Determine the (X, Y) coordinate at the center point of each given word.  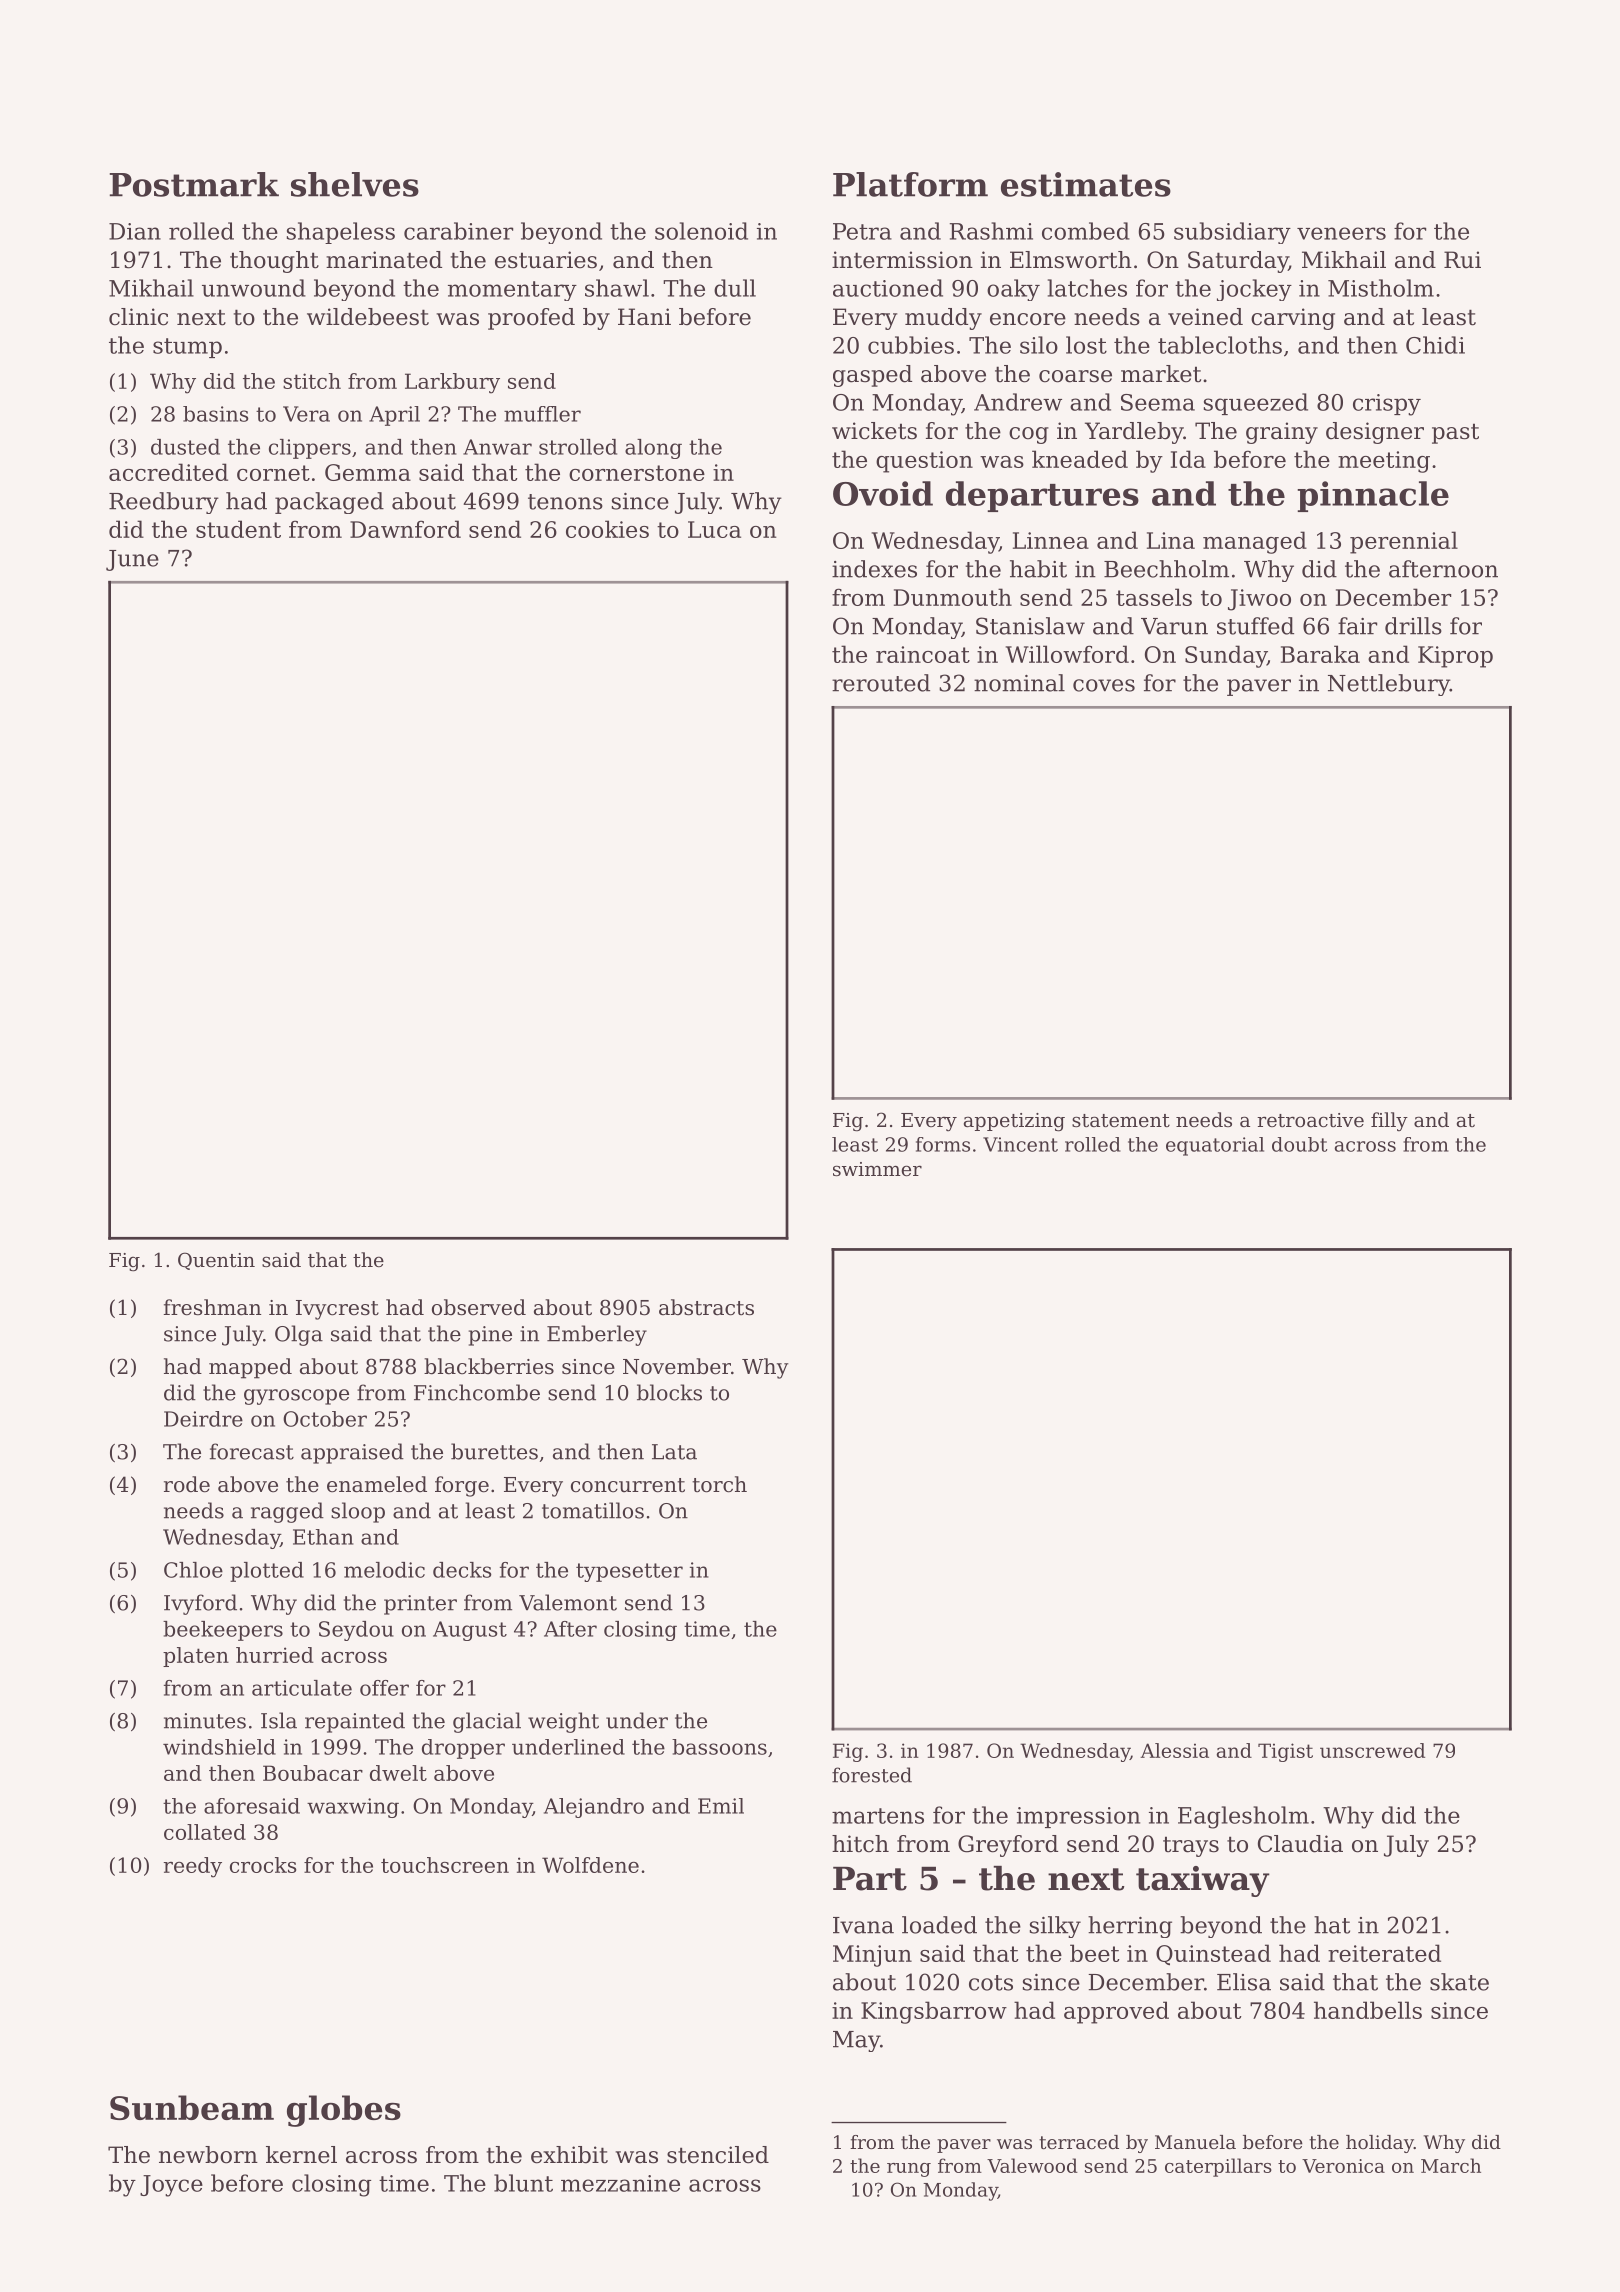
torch (719, 1484)
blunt (523, 2183)
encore (1028, 319)
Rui (1462, 260)
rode (187, 1484)
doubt (1299, 1144)
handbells (1368, 2010)
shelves (355, 184)
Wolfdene (590, 1865)
